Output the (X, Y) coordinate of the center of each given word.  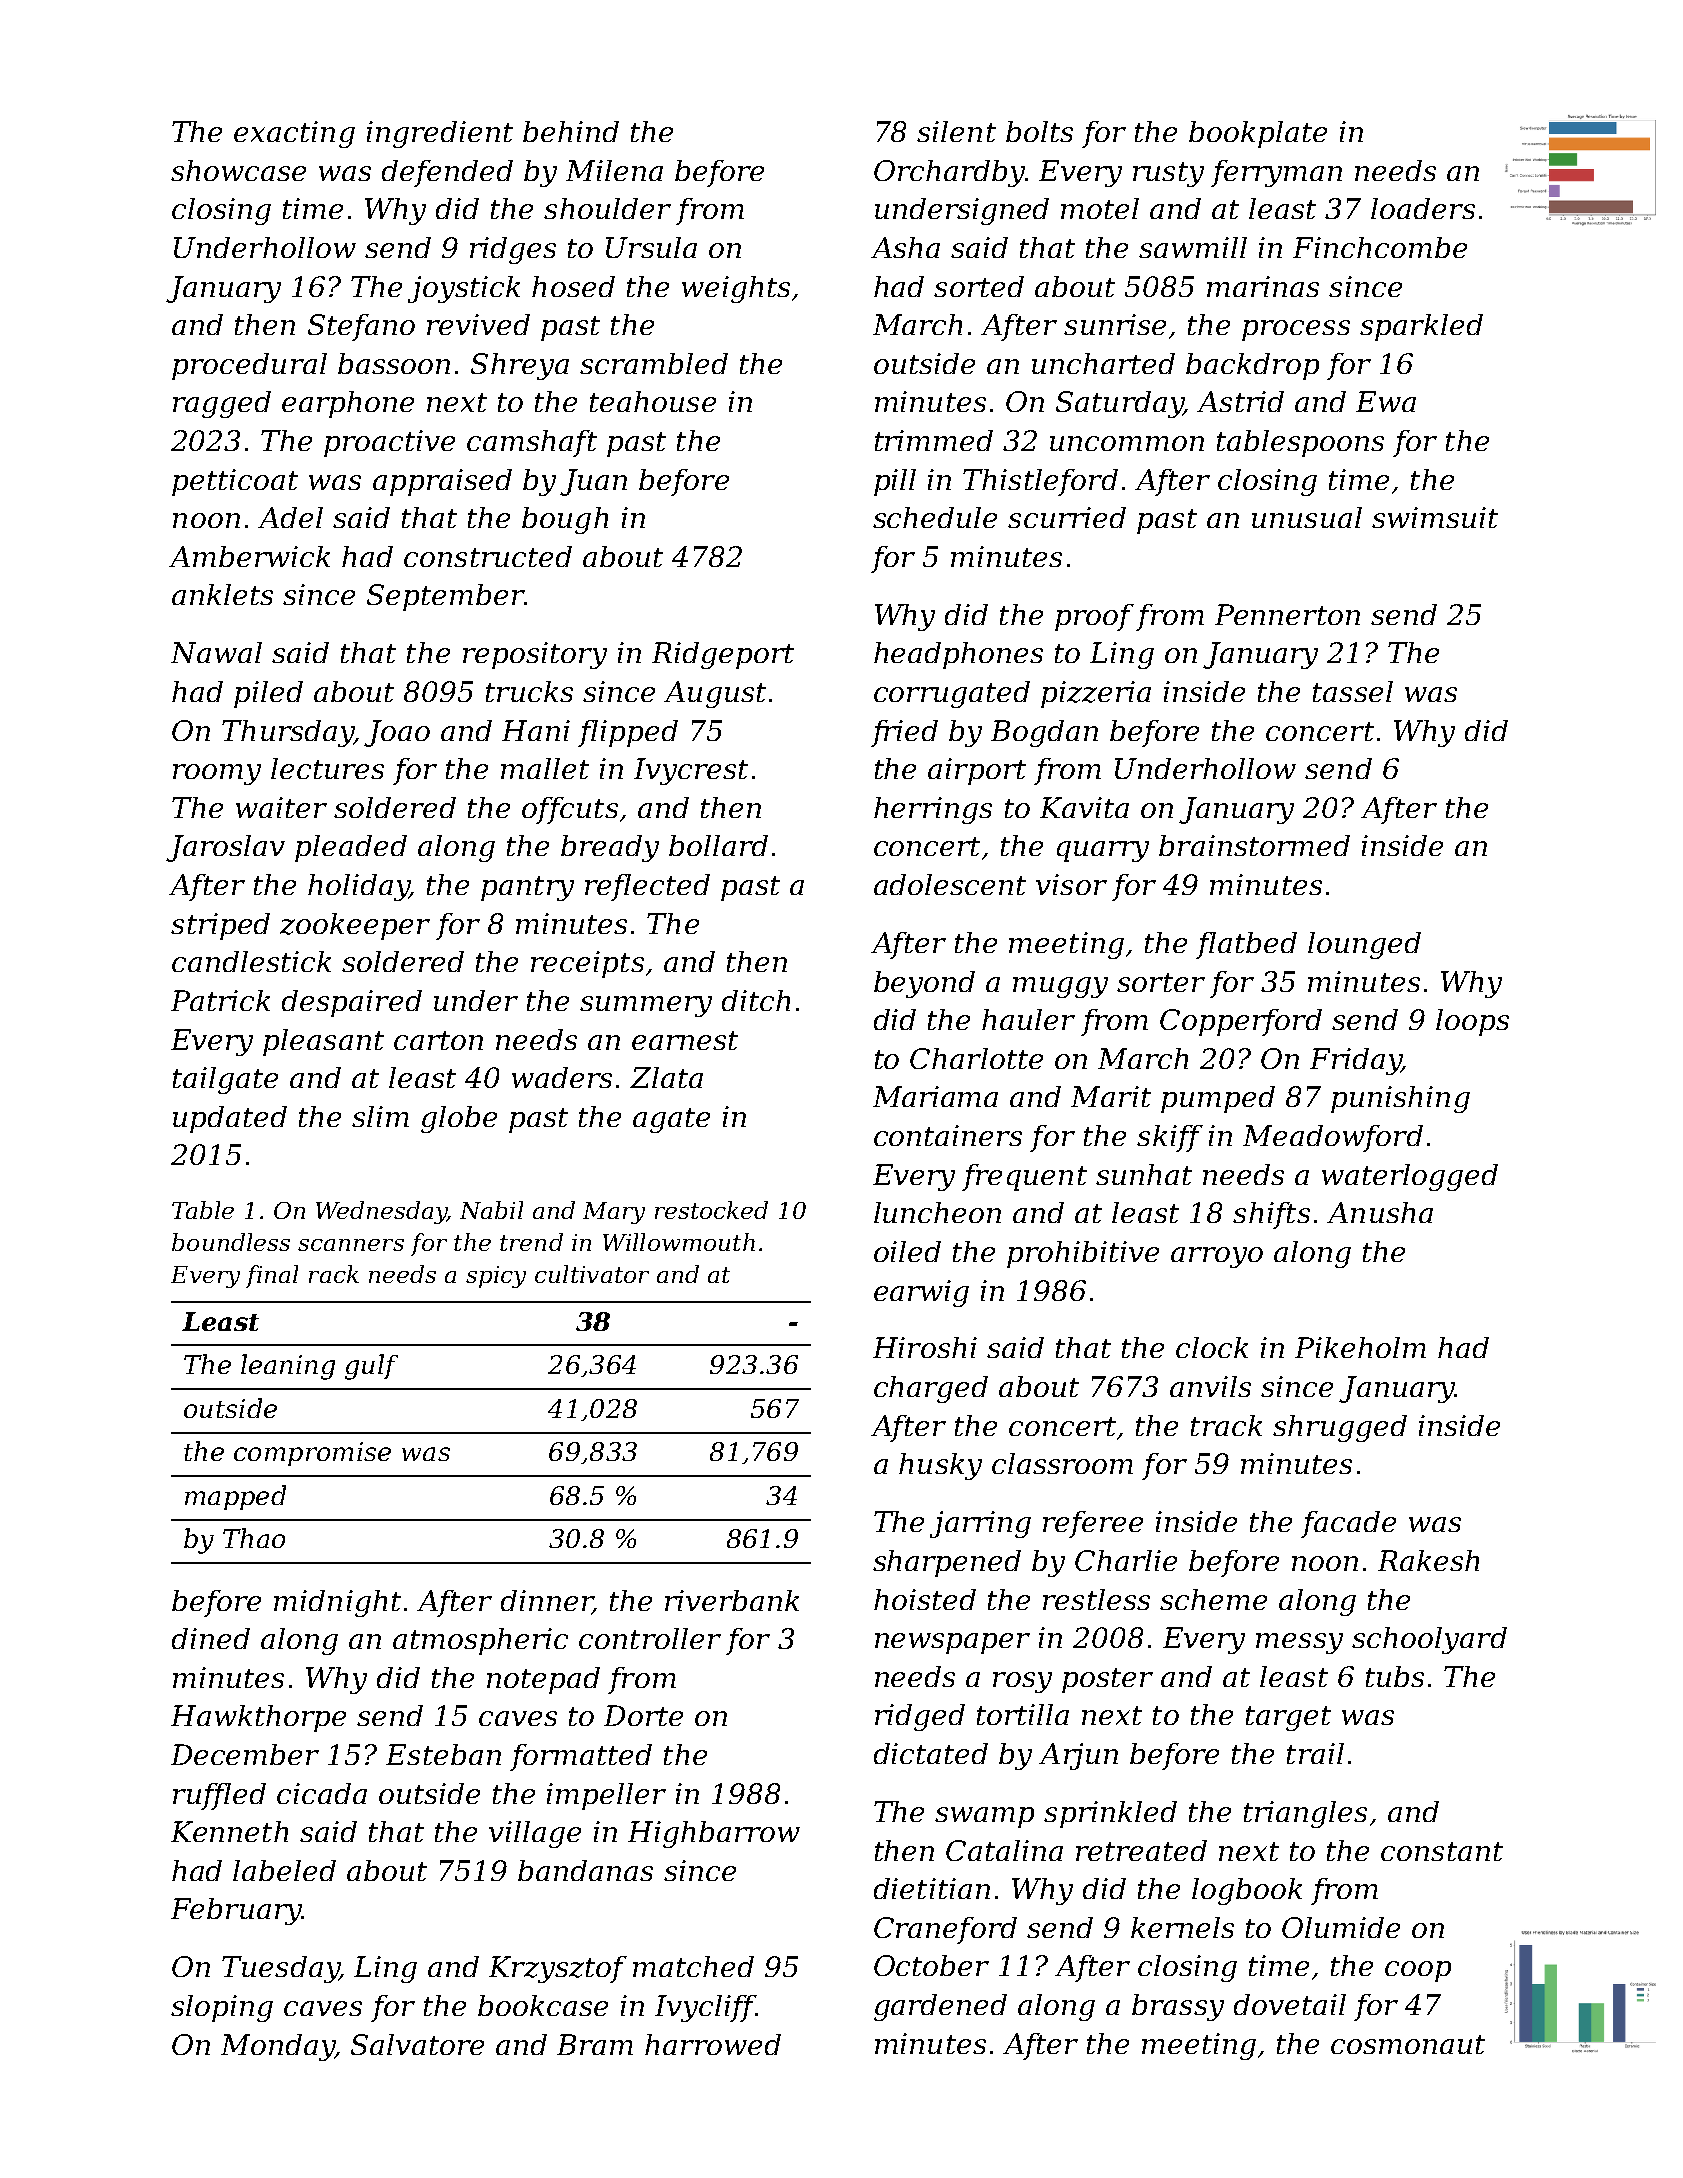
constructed (488, 556)
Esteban (443, 1754)
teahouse (653, 401)
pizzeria (1096, 694)
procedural (249, 366)
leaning (288, 1367)
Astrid (1240, 401)
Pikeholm (1360, 1347)
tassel (1353, 691)
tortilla (1023, 1714)
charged (931, 1389)
